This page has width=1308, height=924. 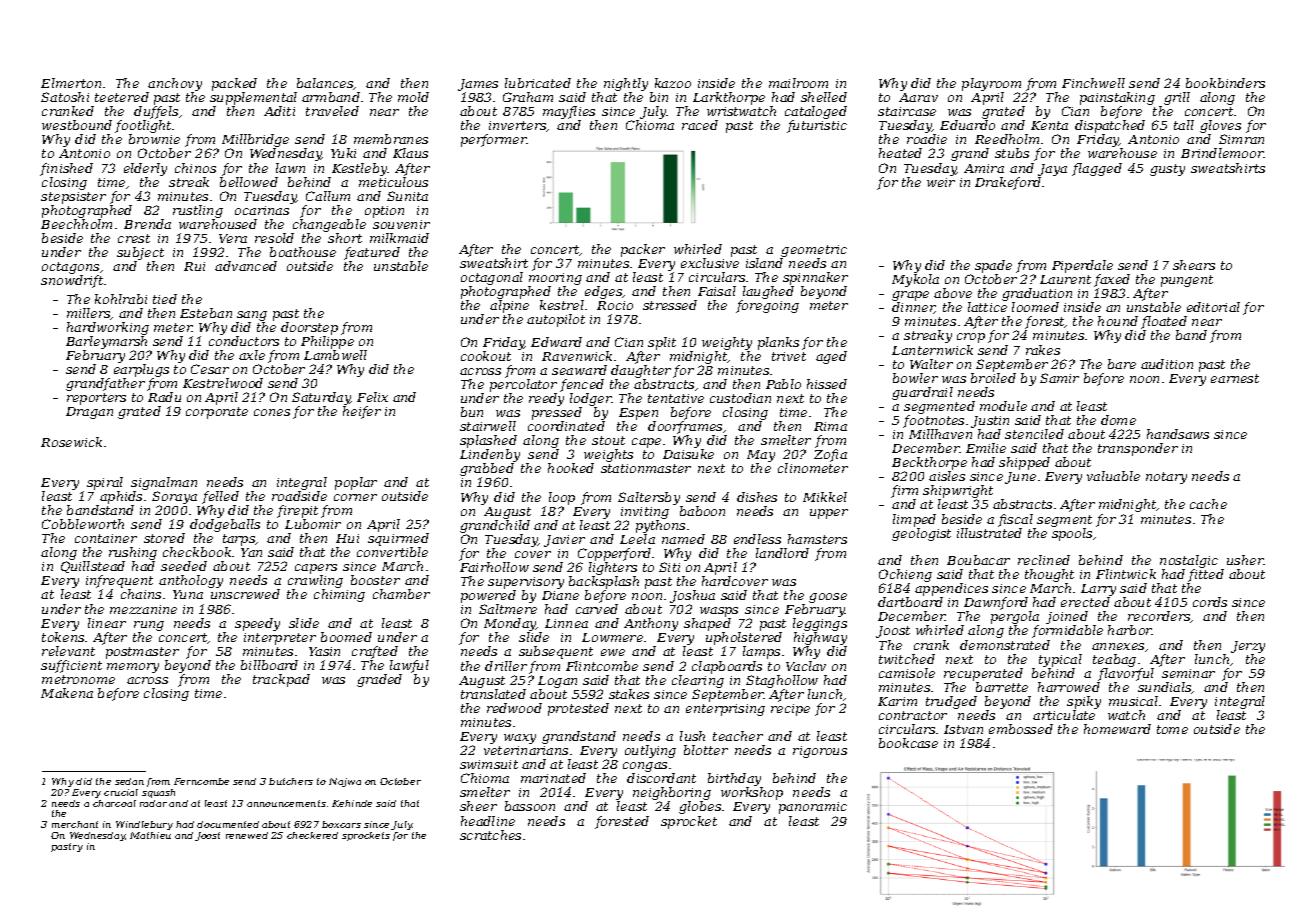 What do you see at coordinates (1166, 478) in the page?
I see `notary` at bounding box center [1166, 478].
